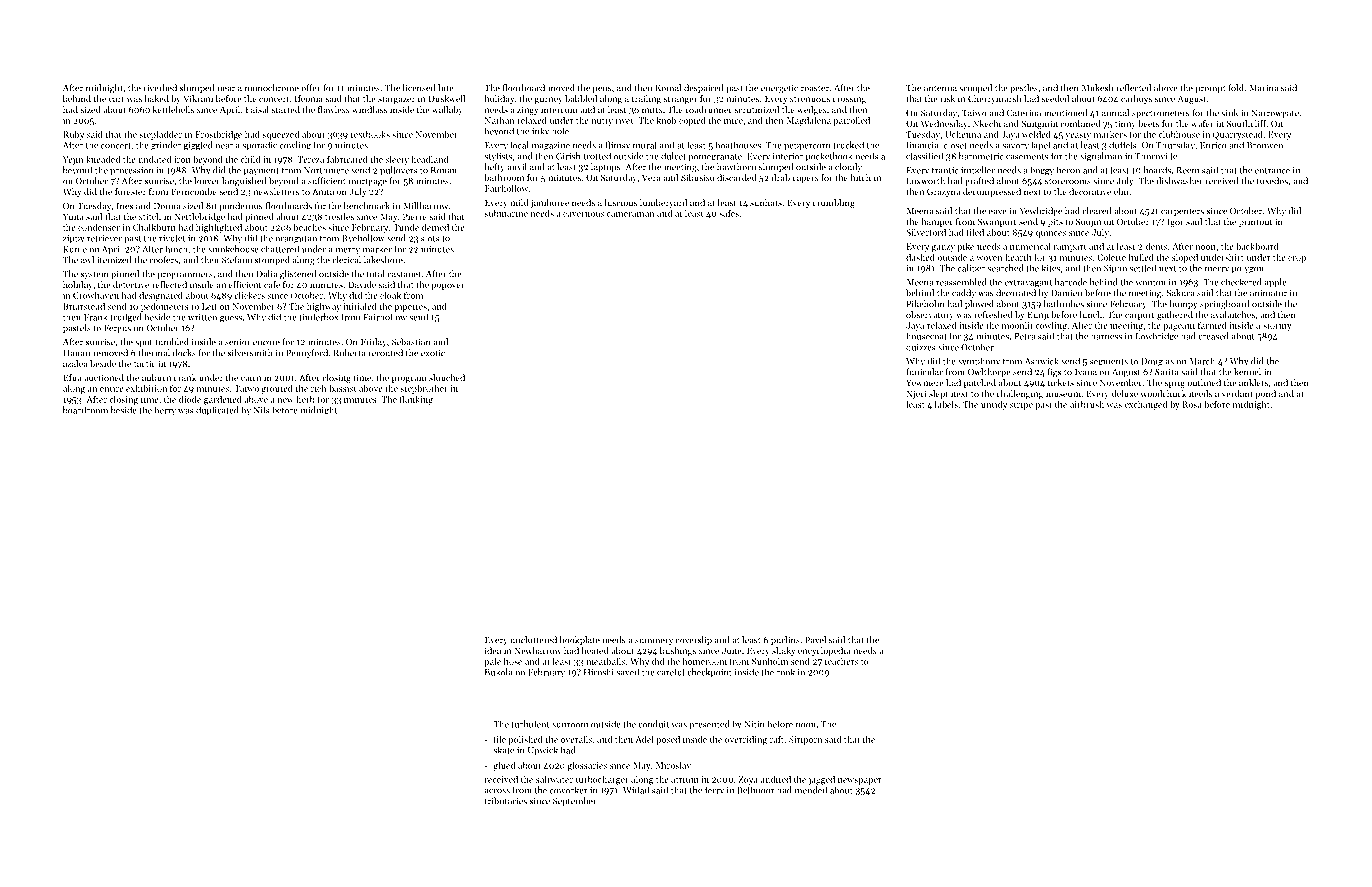  I want to click on across, so click(497, 791).
